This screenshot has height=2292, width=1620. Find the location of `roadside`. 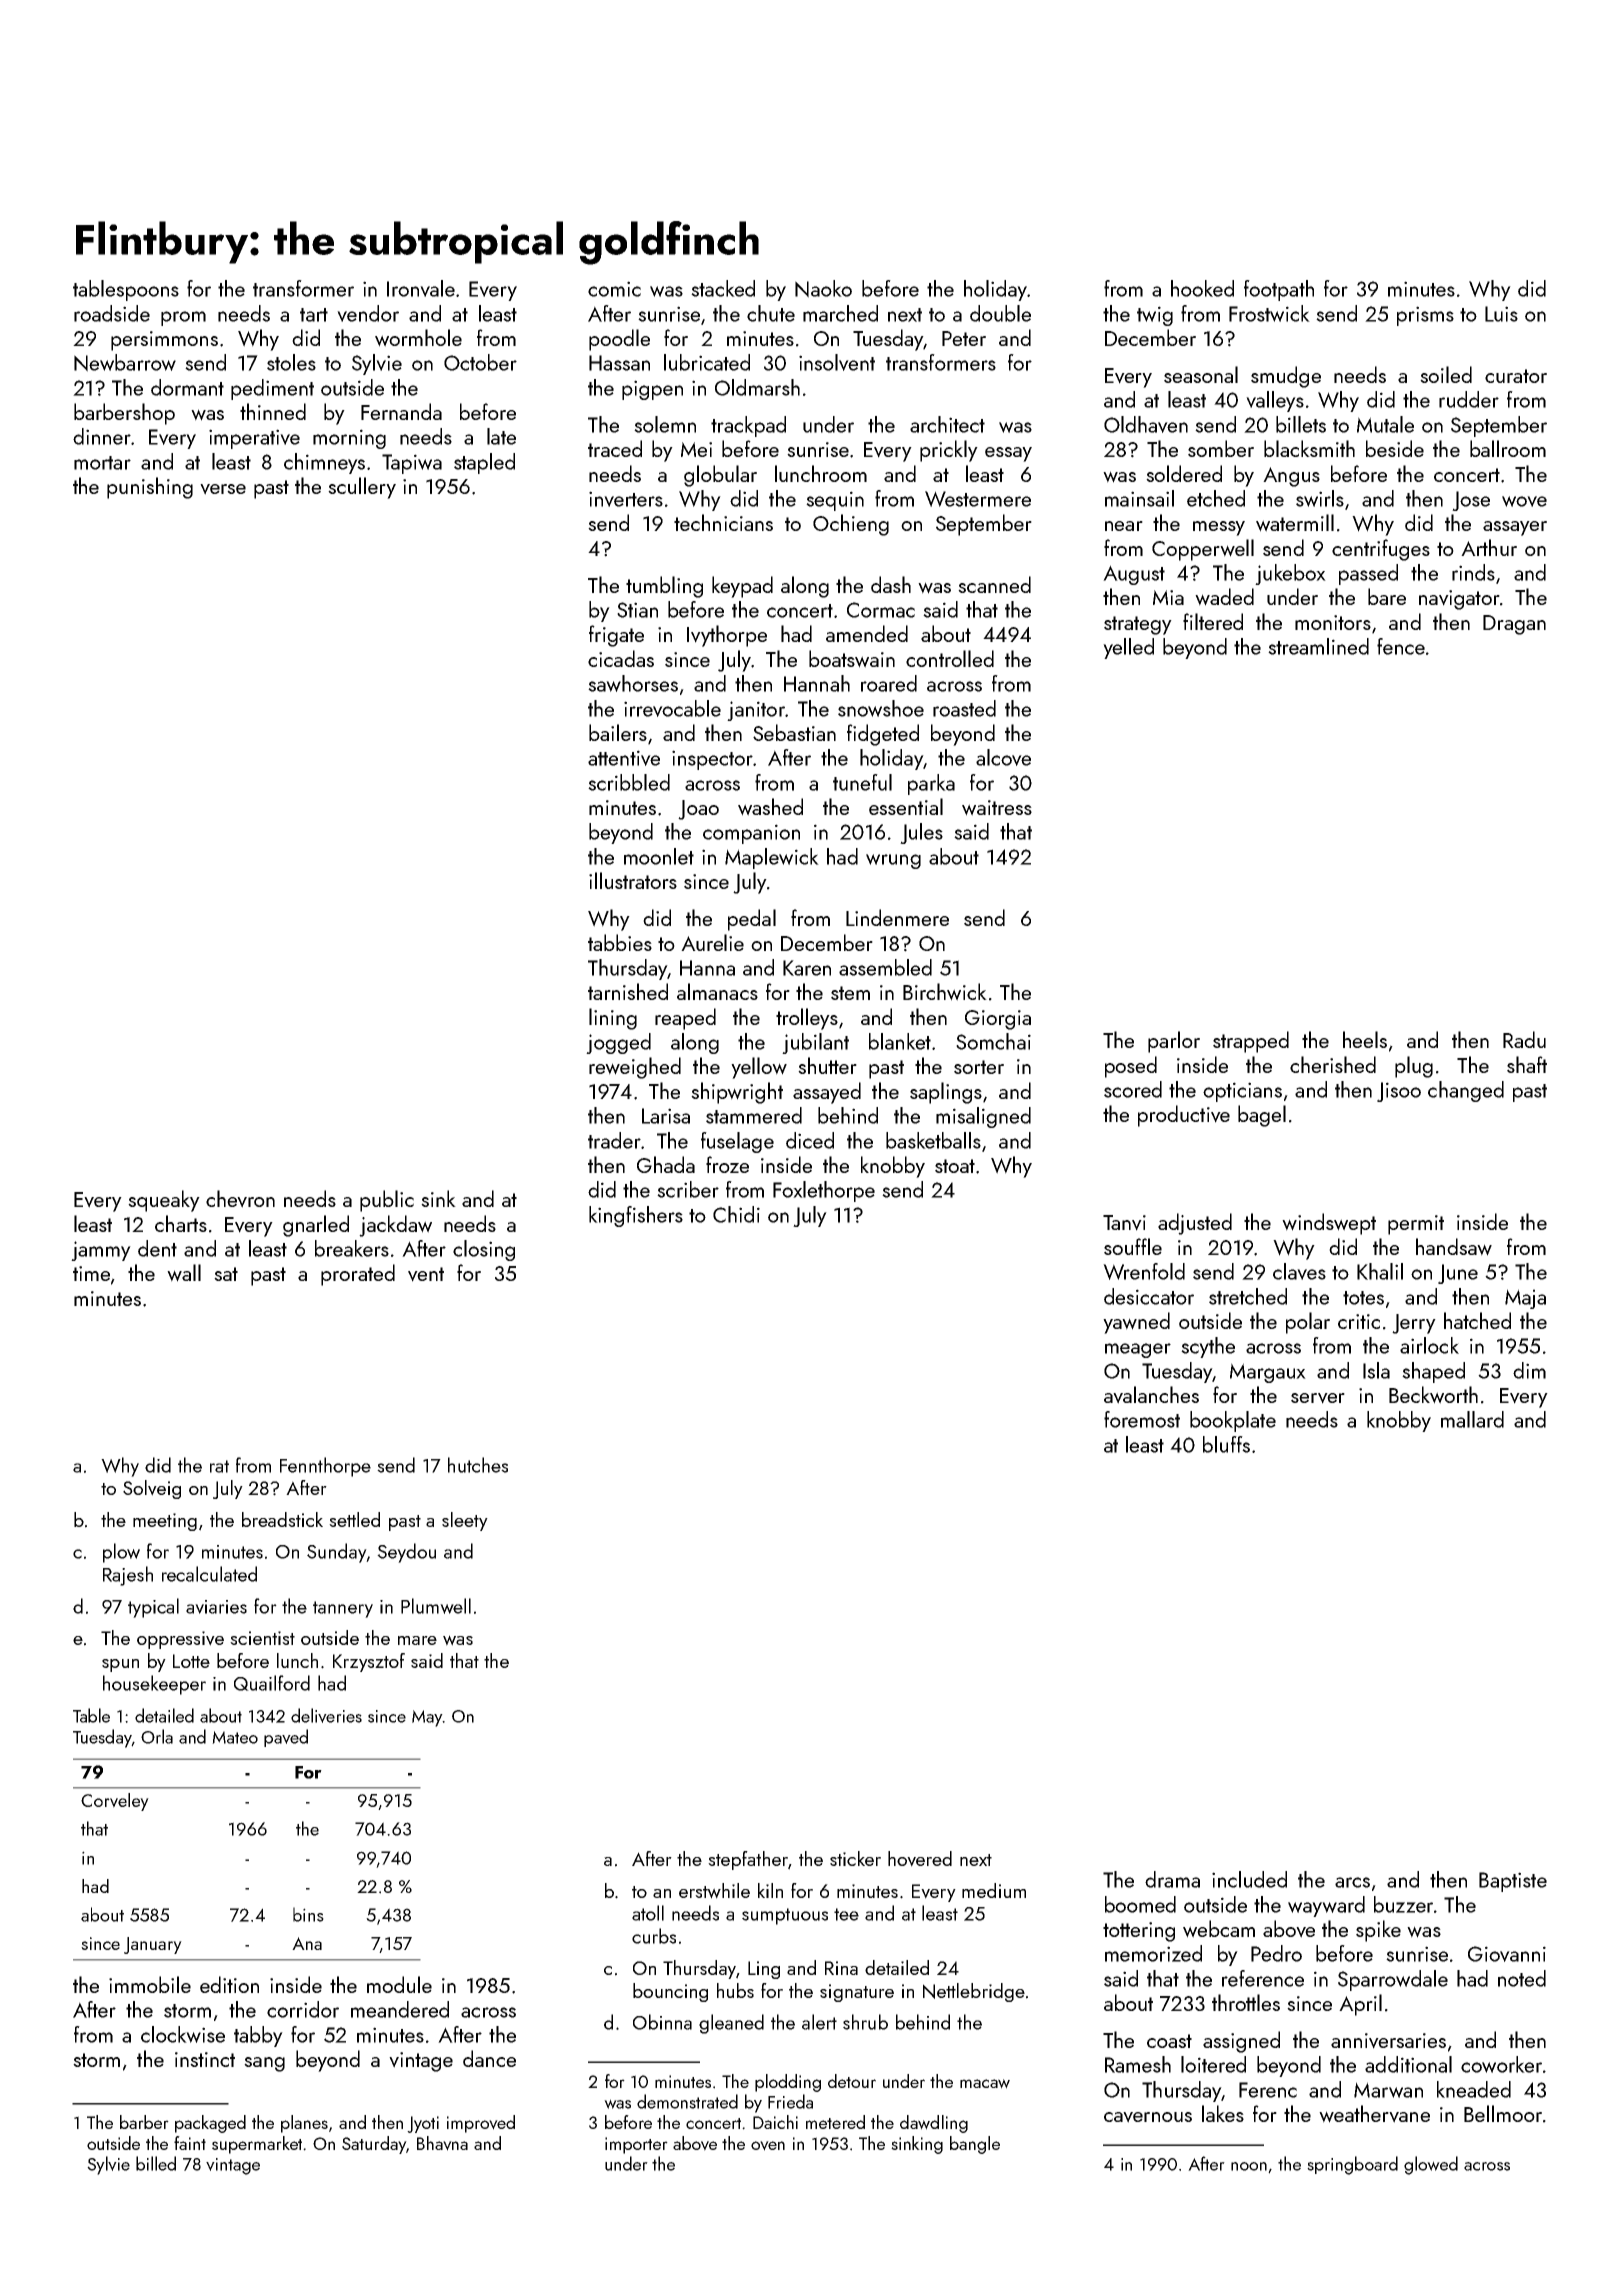

roadside is located at coordinates (112, 313).
